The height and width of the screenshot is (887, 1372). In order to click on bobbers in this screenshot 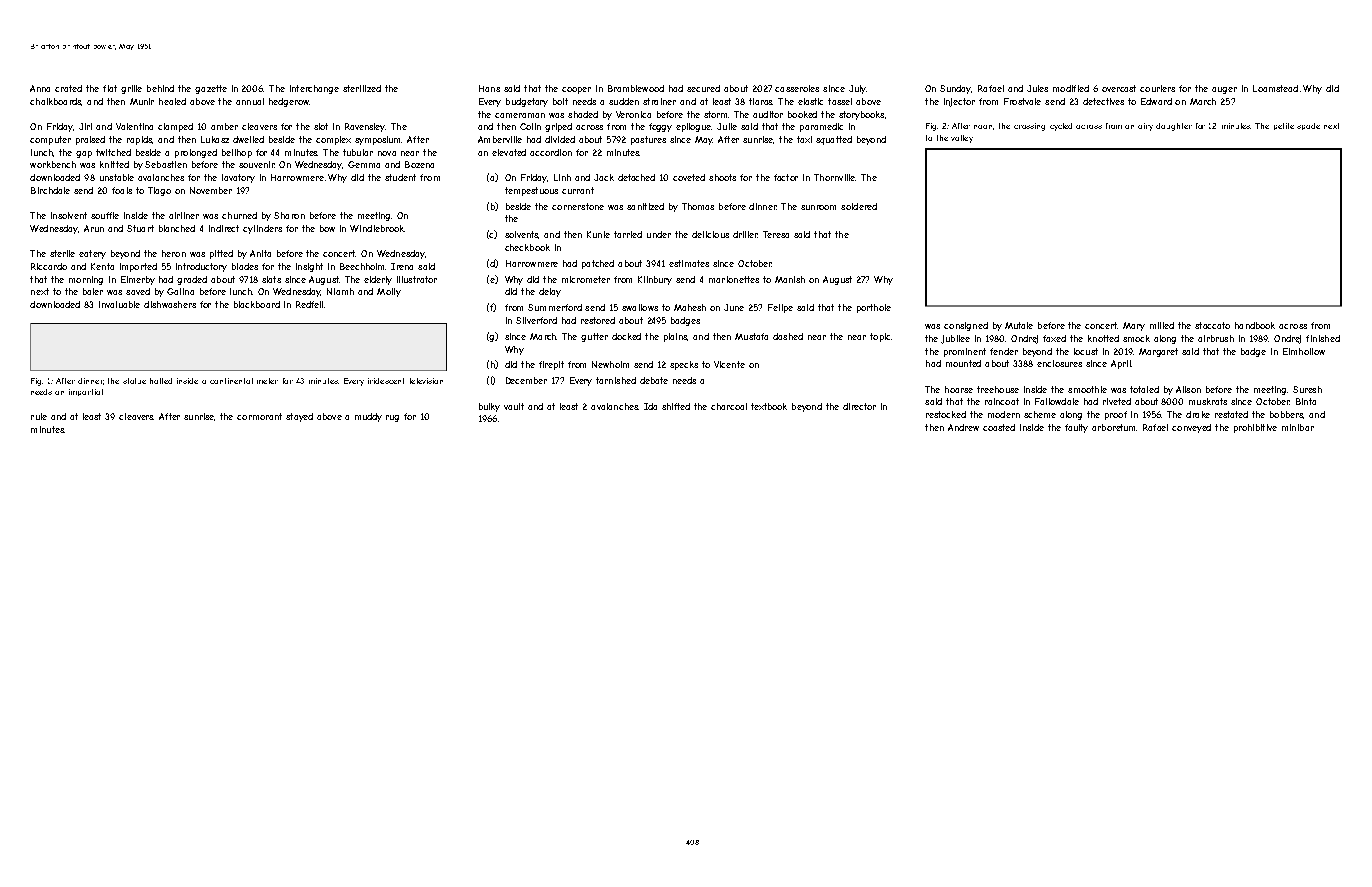, I will do `click(1287, 415)`.
